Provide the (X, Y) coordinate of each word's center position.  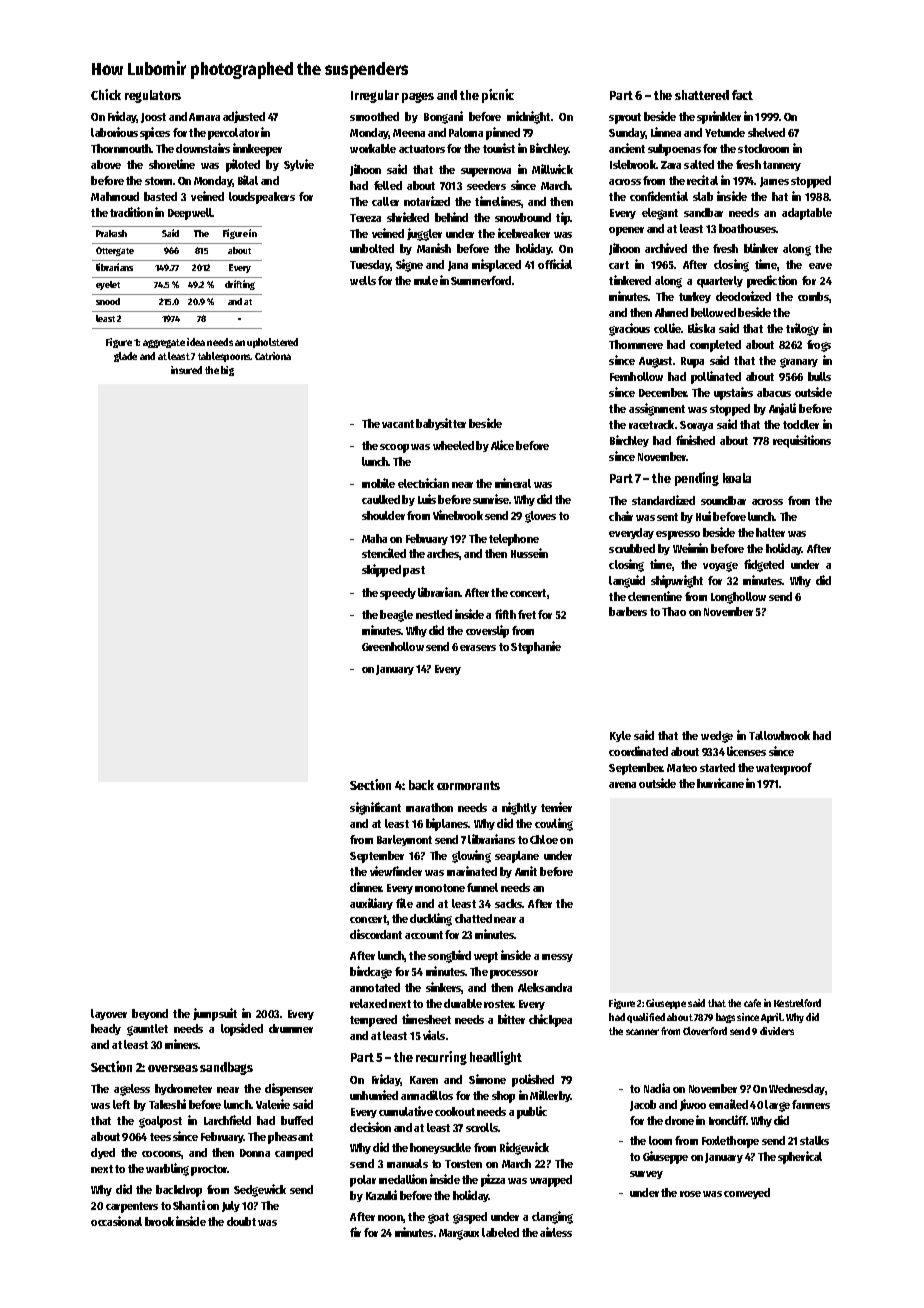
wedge (717, 737)
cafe (752, 1003)
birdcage (371, 972)
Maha (374, 538)
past (414, 571)
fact (742, 95)
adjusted (244, 117)
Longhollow (738, 598)
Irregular (375, 96)
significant (375, 808)
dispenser (289, 1089)
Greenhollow (393, 646)
